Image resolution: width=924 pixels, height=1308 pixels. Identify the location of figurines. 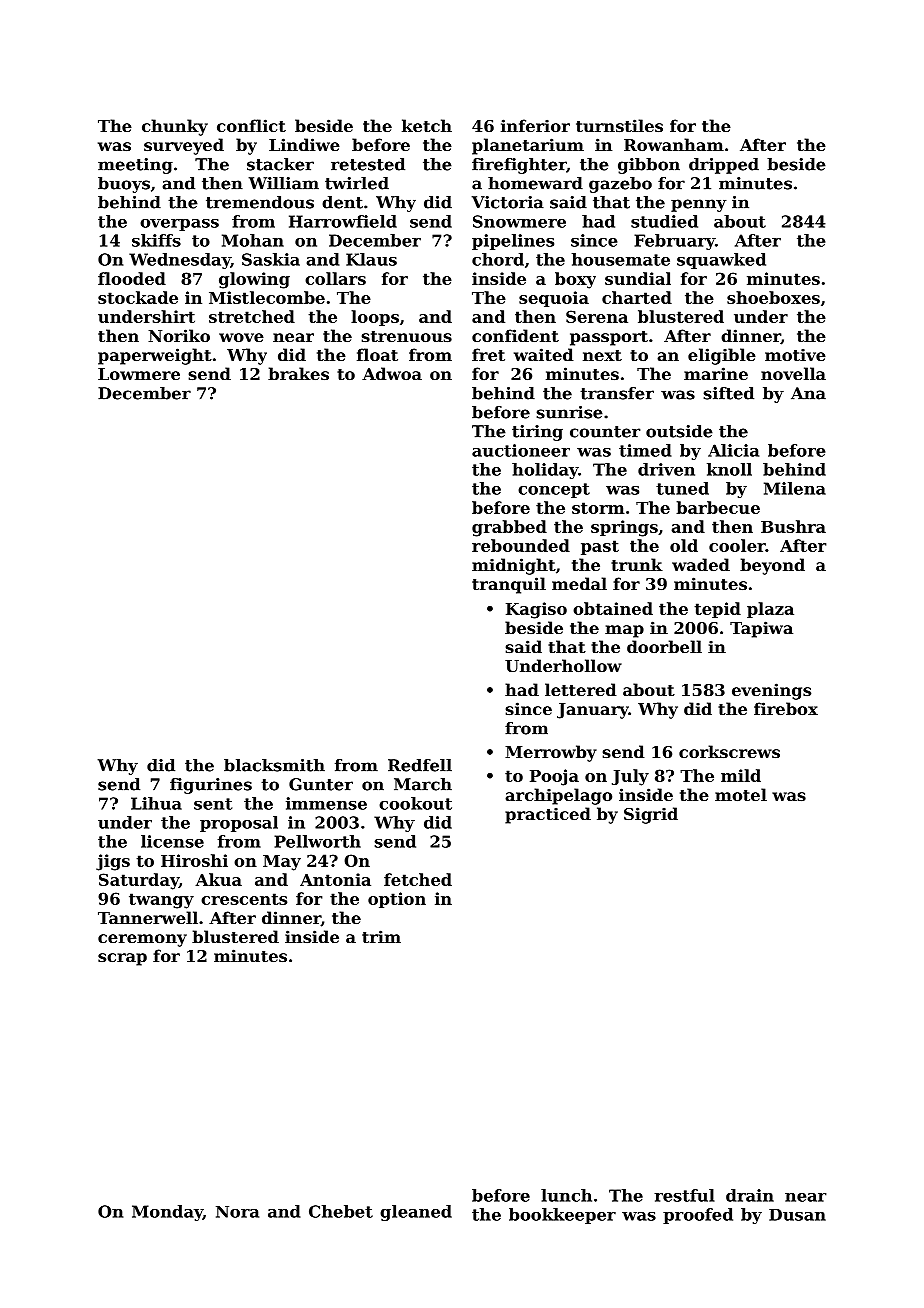
(211, 786).
